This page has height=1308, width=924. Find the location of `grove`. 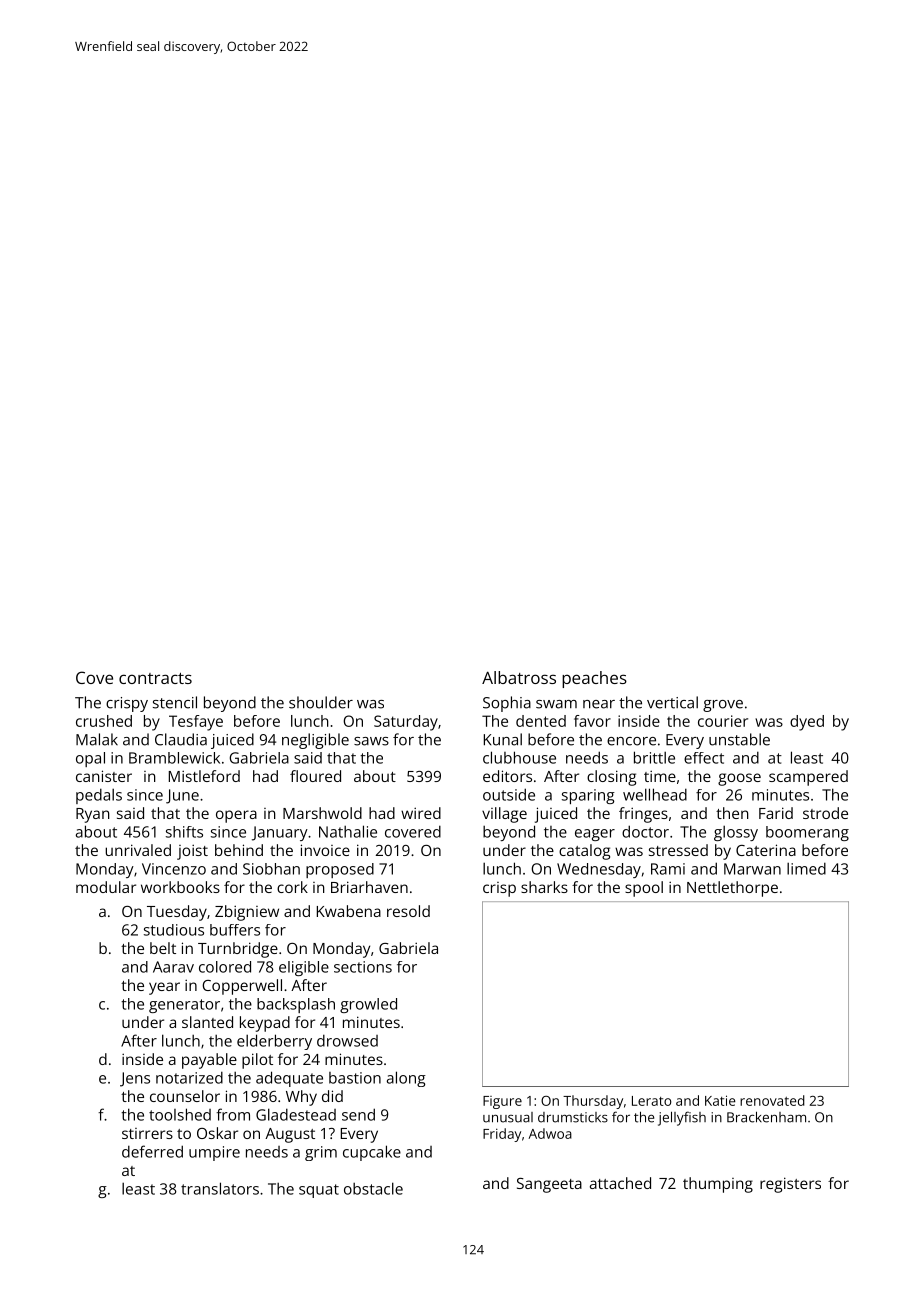

grove is located at coordinates (723, 706).
